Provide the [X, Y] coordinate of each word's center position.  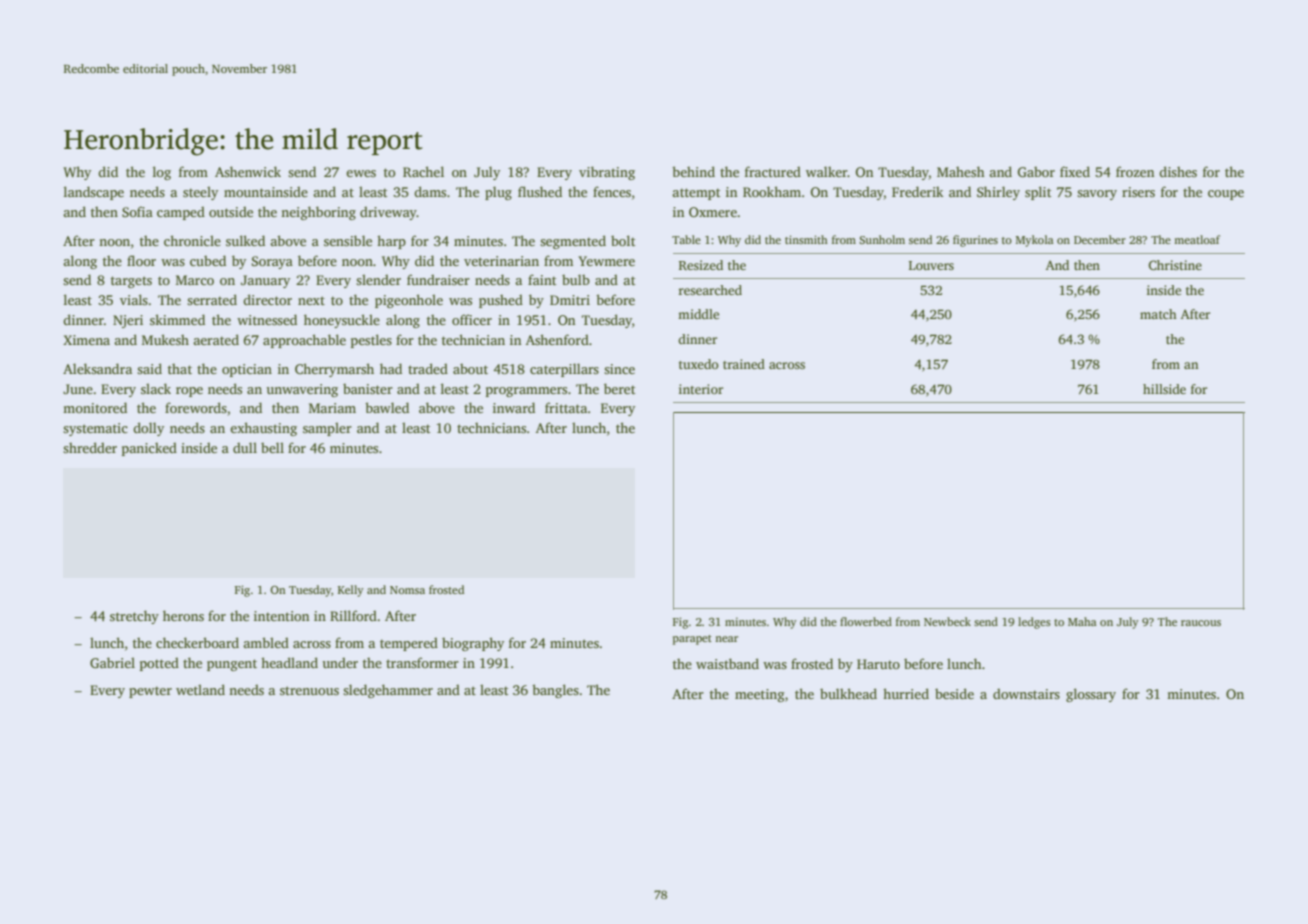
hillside [1164, 389]
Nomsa [407, 590]
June [78, 389]
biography [473, 644]
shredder [90, 447]
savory [1097, 195]
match [1158, 314]
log [162, 173]
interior [701, 389]
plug [498, 193]
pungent [232, 665]
